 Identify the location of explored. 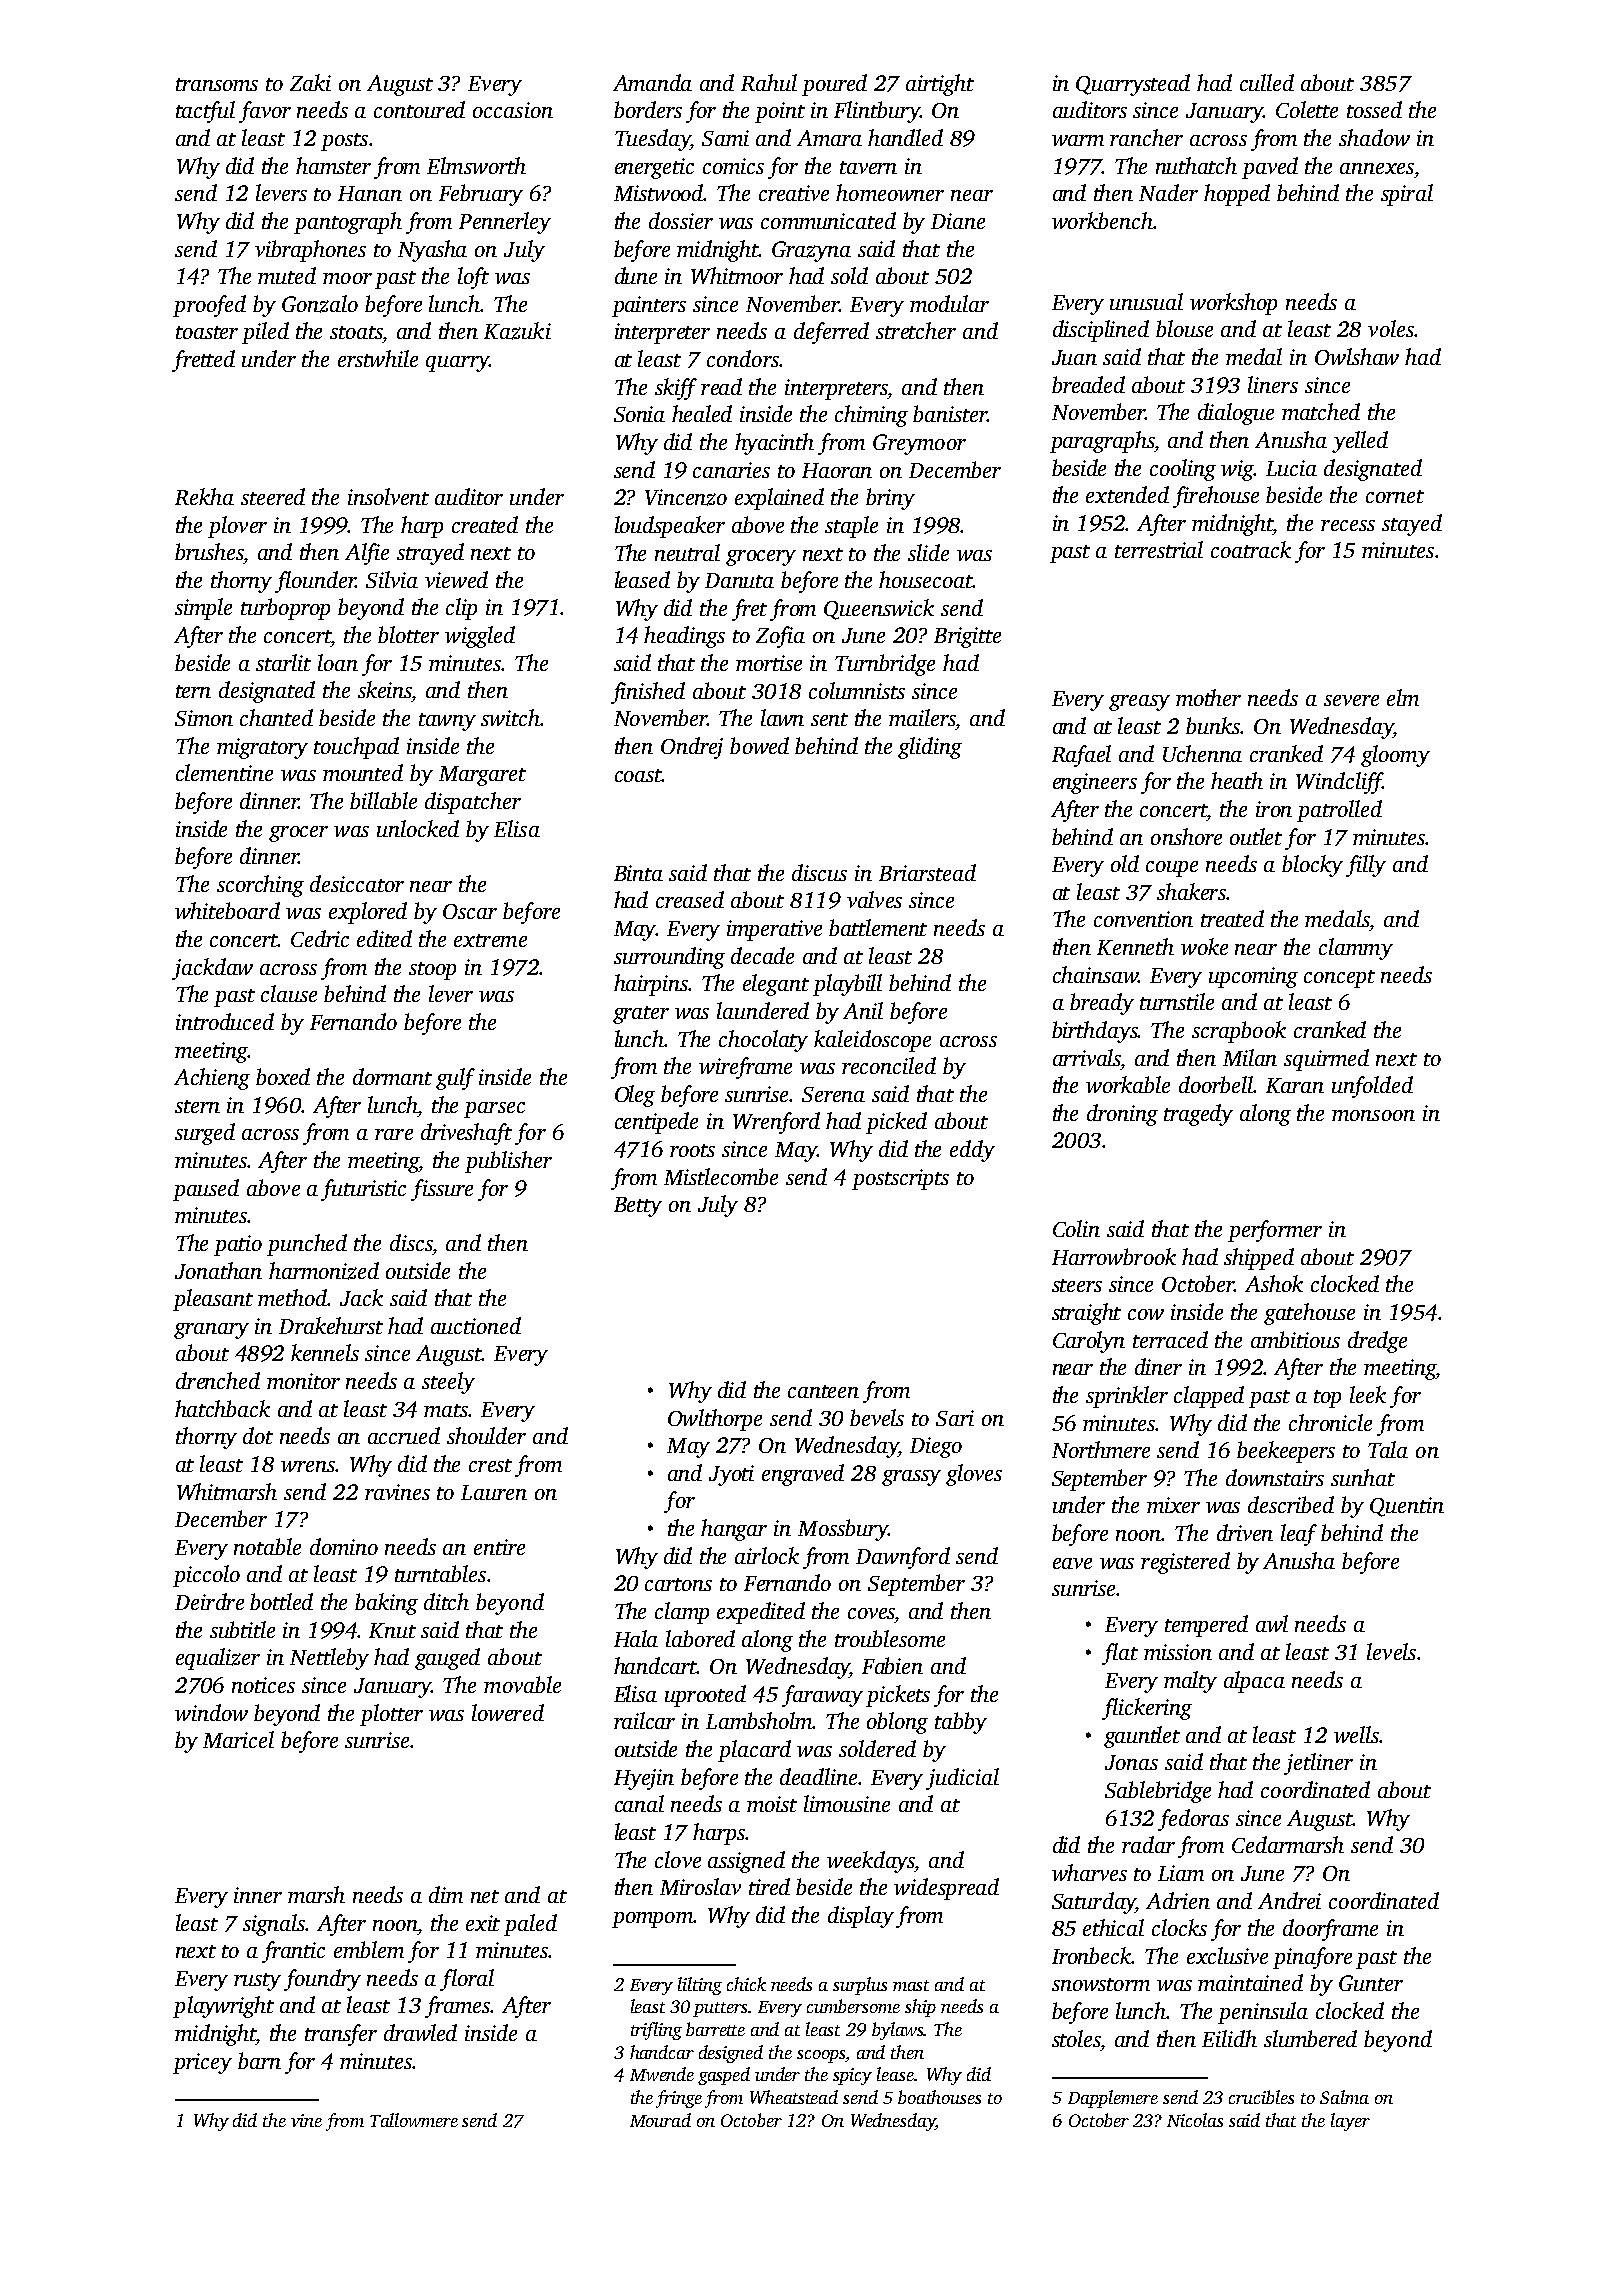
(368, 913).
